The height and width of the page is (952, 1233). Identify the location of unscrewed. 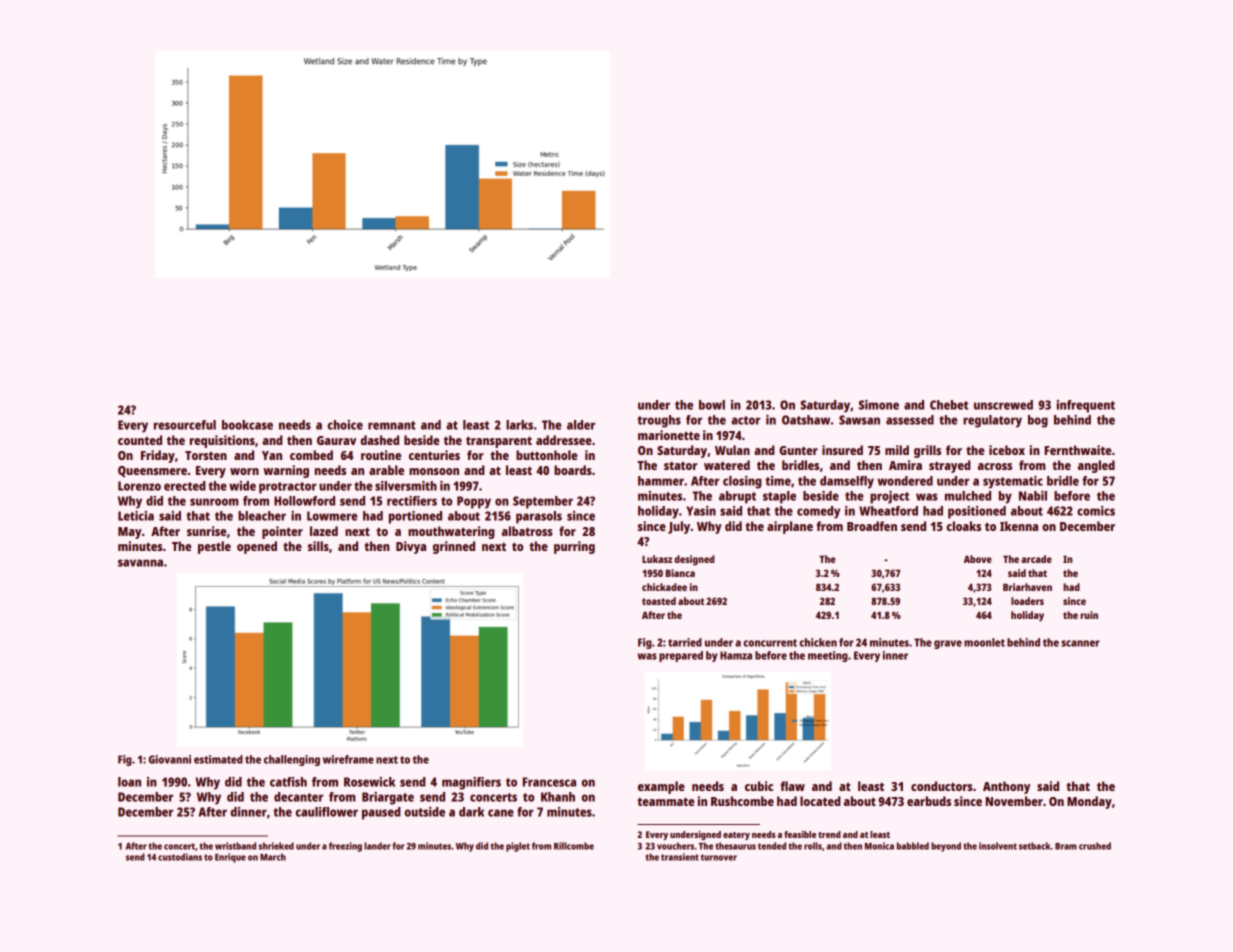
(1003, 405).
